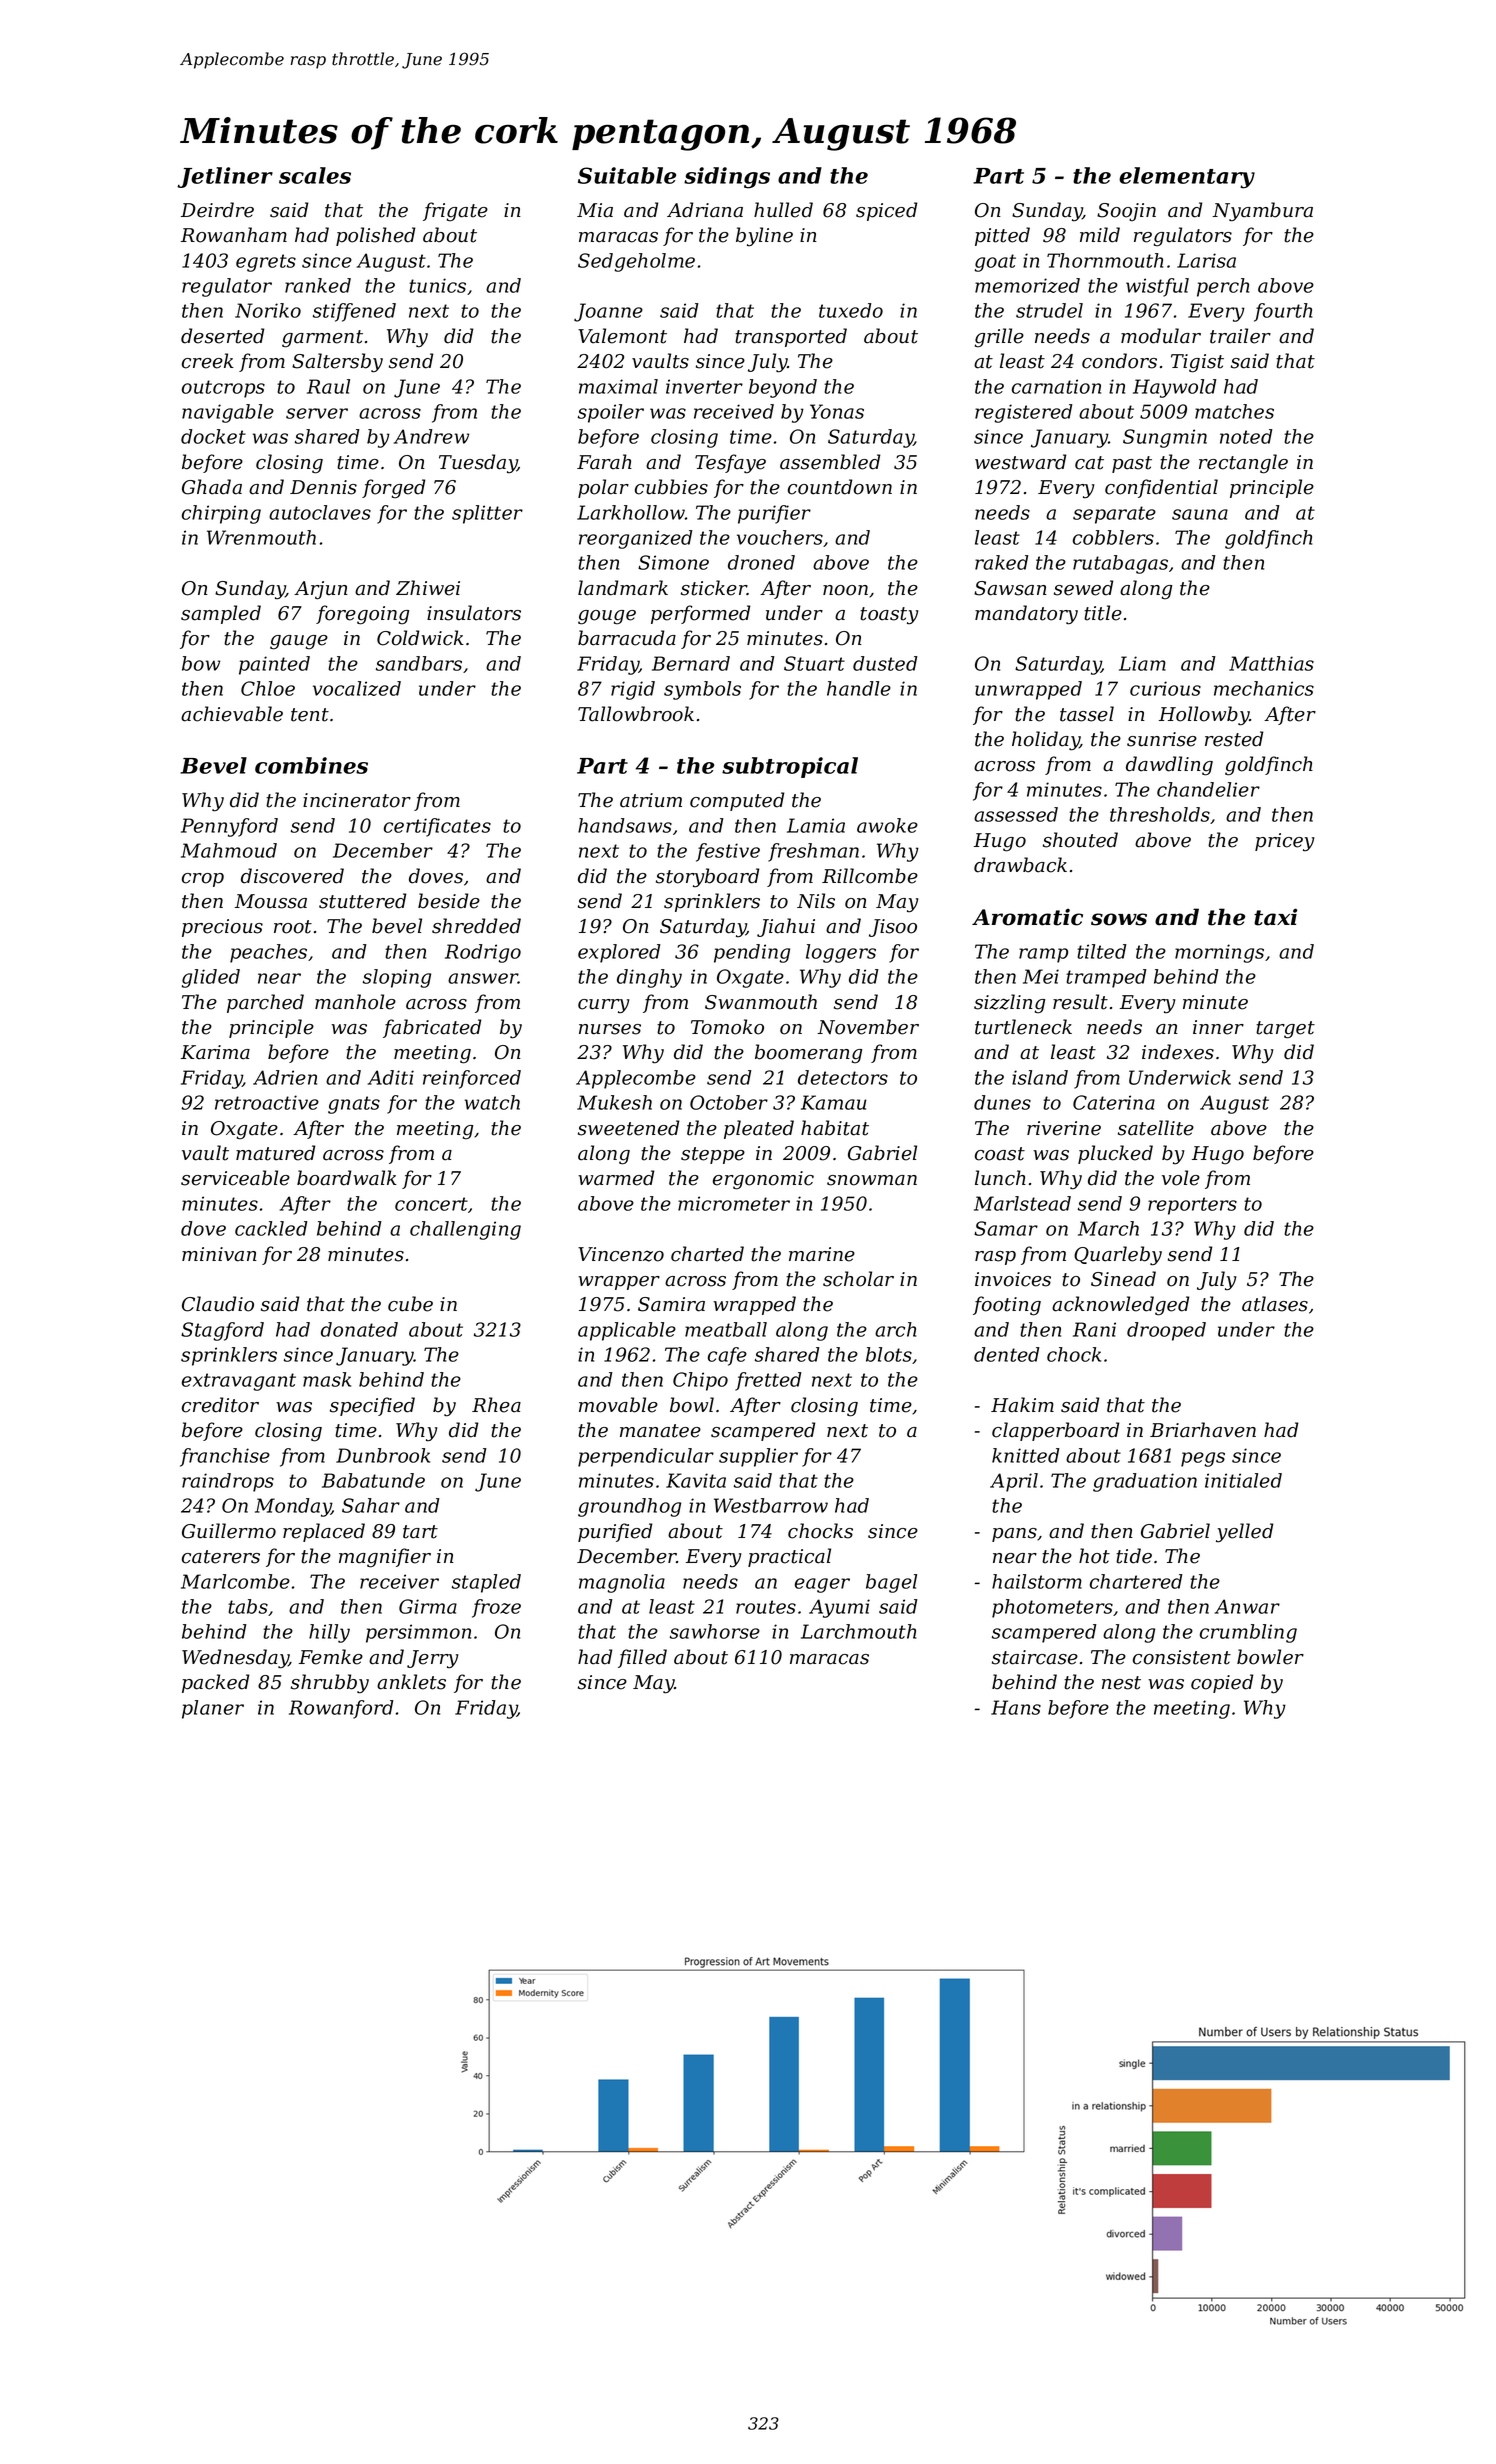  What do you see at coordinates (221, 1557) in the image?
I see `caterers` at bounding box center [221, 1557].
